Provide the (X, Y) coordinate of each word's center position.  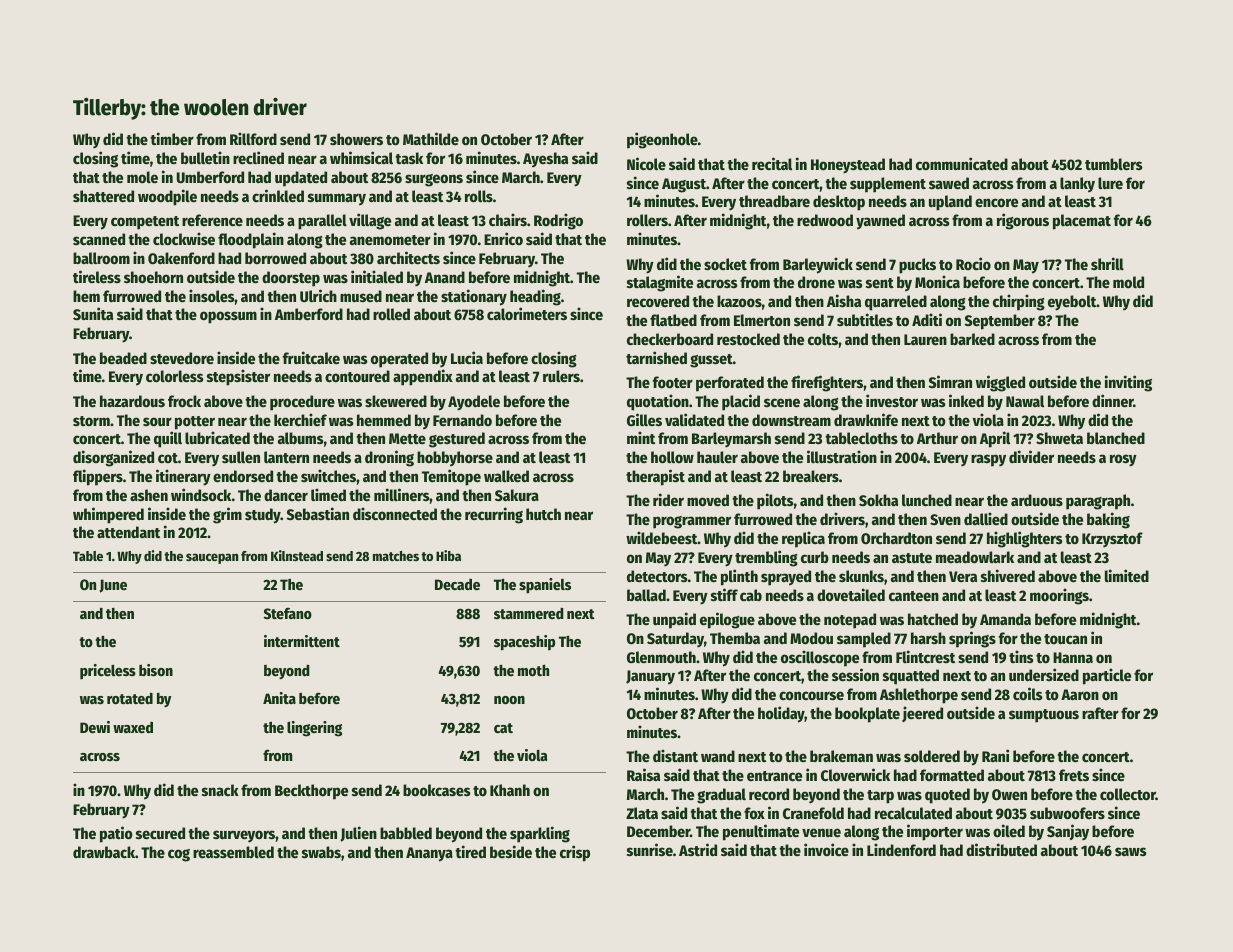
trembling (766, 558)
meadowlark (975, 557)
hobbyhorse (455, 459)
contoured (357, 376)
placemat (1082, 222)
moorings (1059, 596)
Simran (950, 381)
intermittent (302, 641)
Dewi (95, 727)
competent (145, 223)
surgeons (434, 180)
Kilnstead (297, 555)
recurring (494, 515)
